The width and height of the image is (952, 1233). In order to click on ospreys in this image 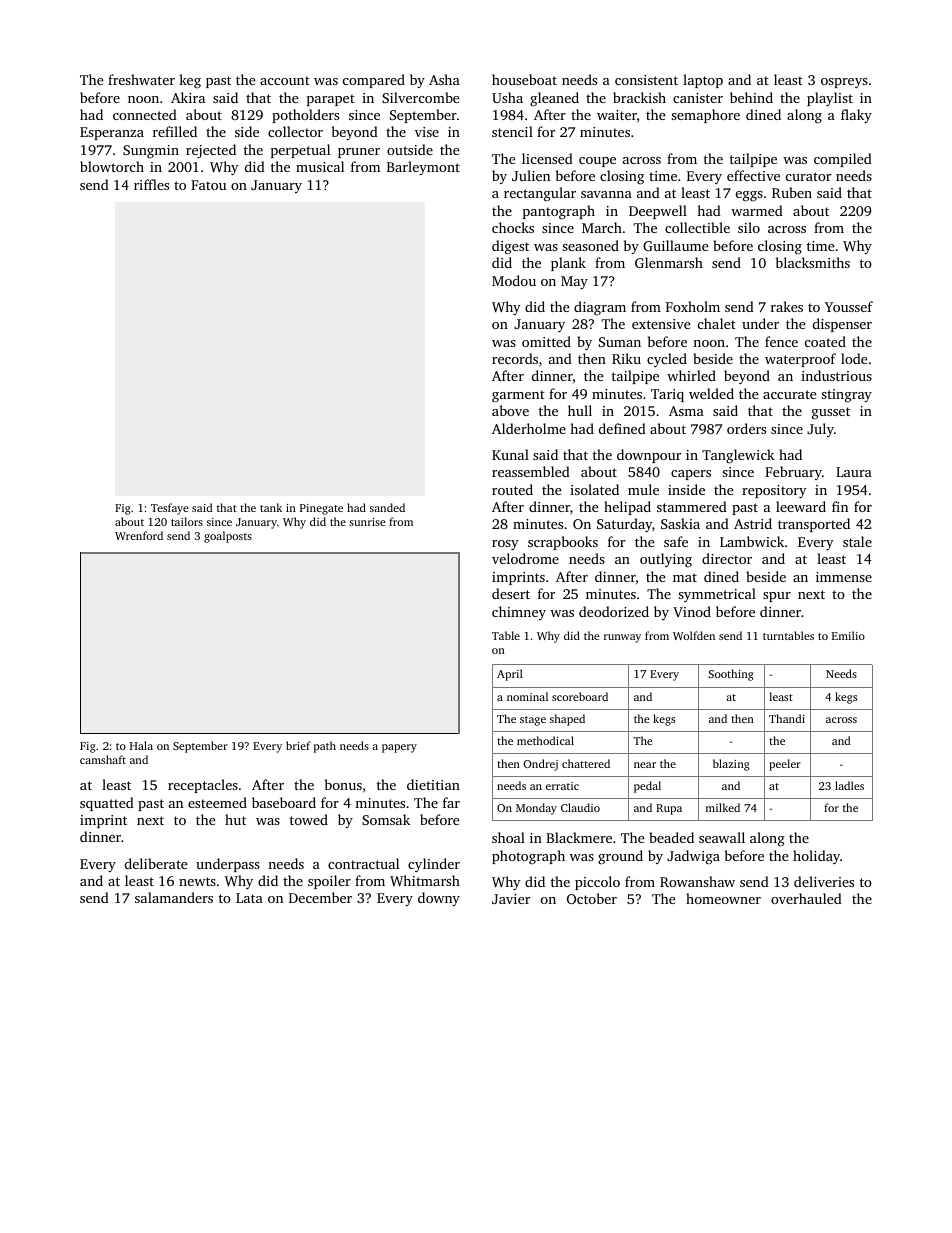, I will do `click(844, 83)`.
